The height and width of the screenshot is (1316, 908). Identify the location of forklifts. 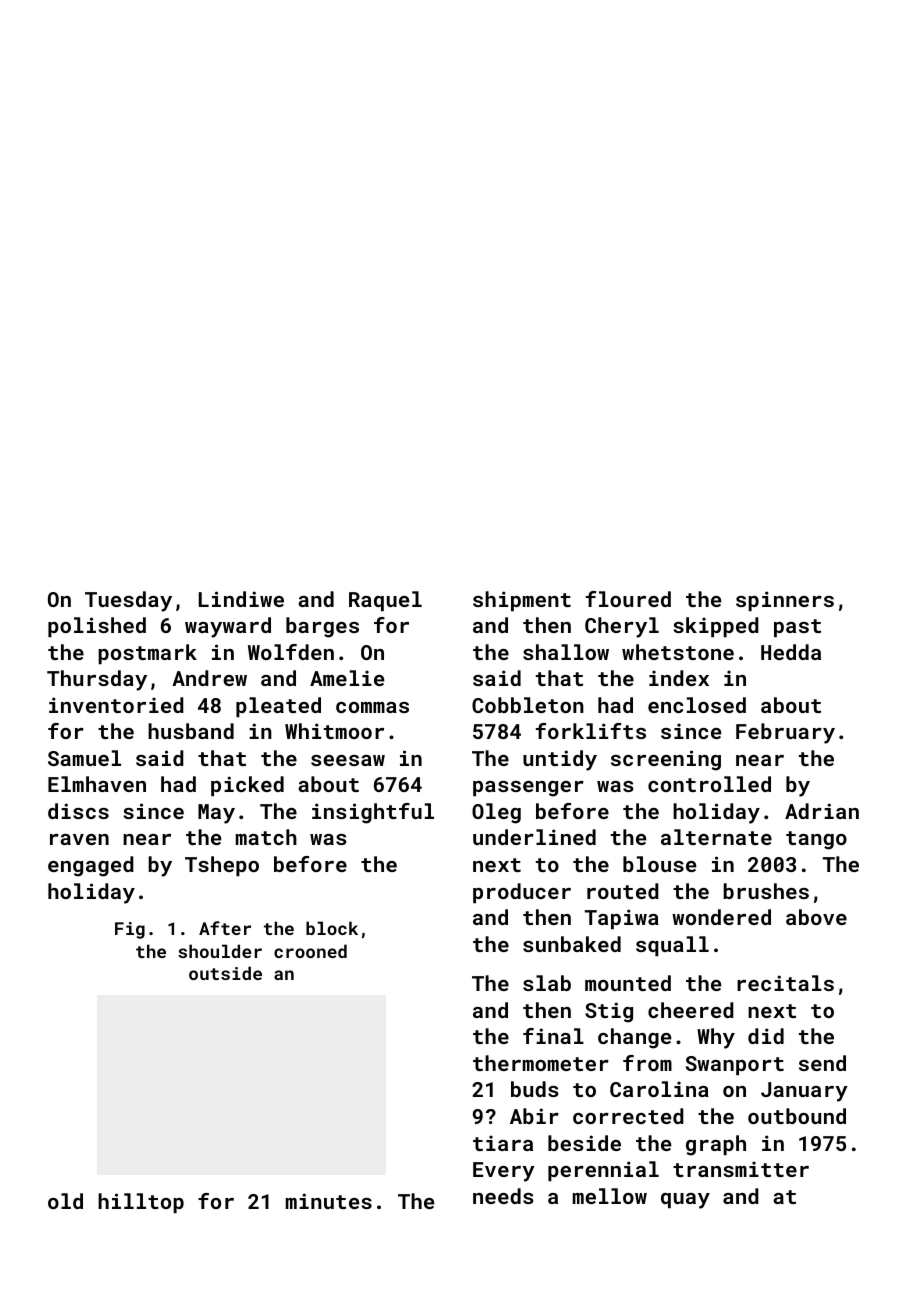
(591, 731).
